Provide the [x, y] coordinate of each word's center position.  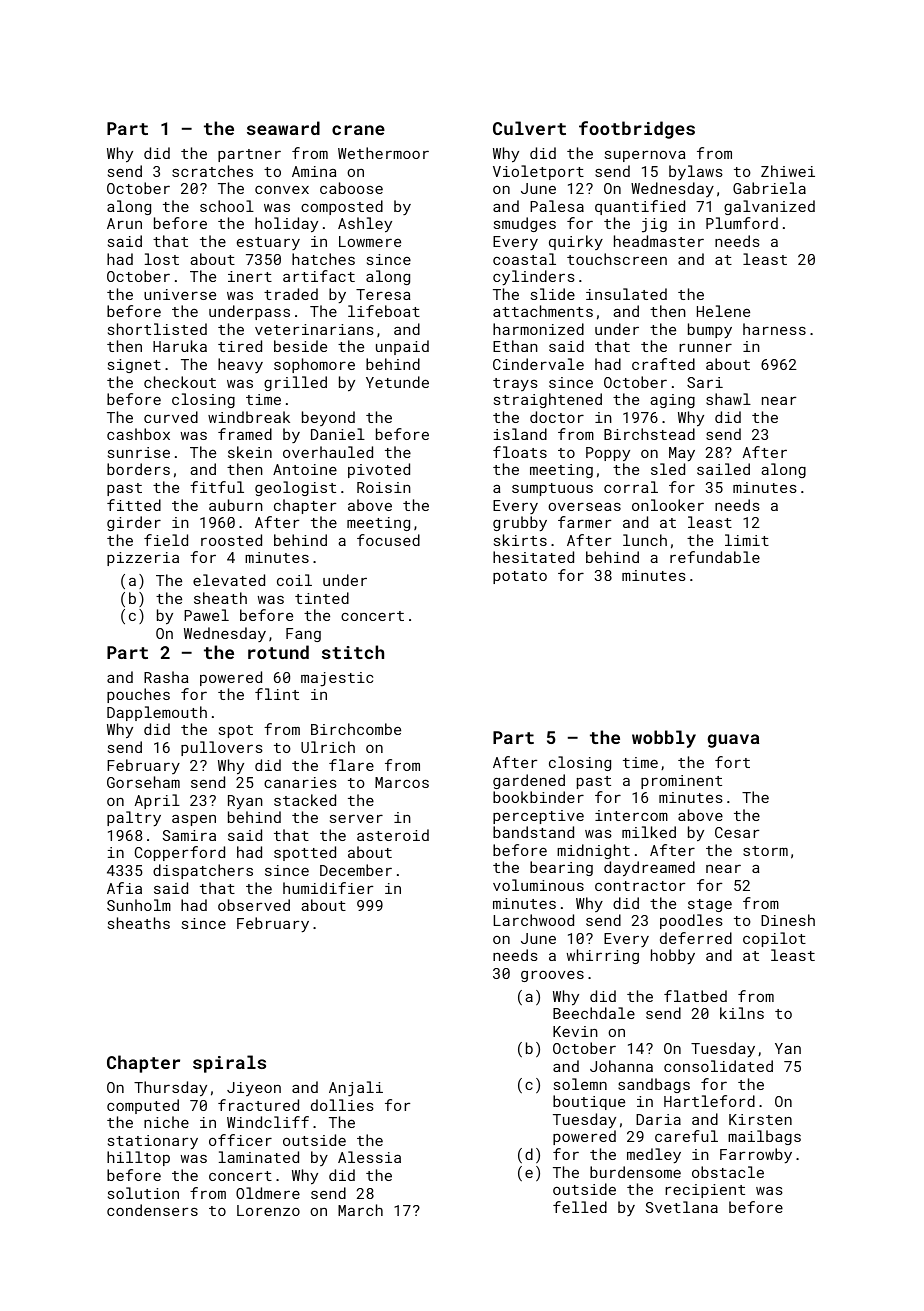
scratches [212, 171]
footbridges [637, 130]
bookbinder [538, 797]
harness [774, 329]
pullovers [222, 748]
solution [143, 1193]
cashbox [138, 434]
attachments [543, 311]
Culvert [529, 128]
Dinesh [788, 920]
